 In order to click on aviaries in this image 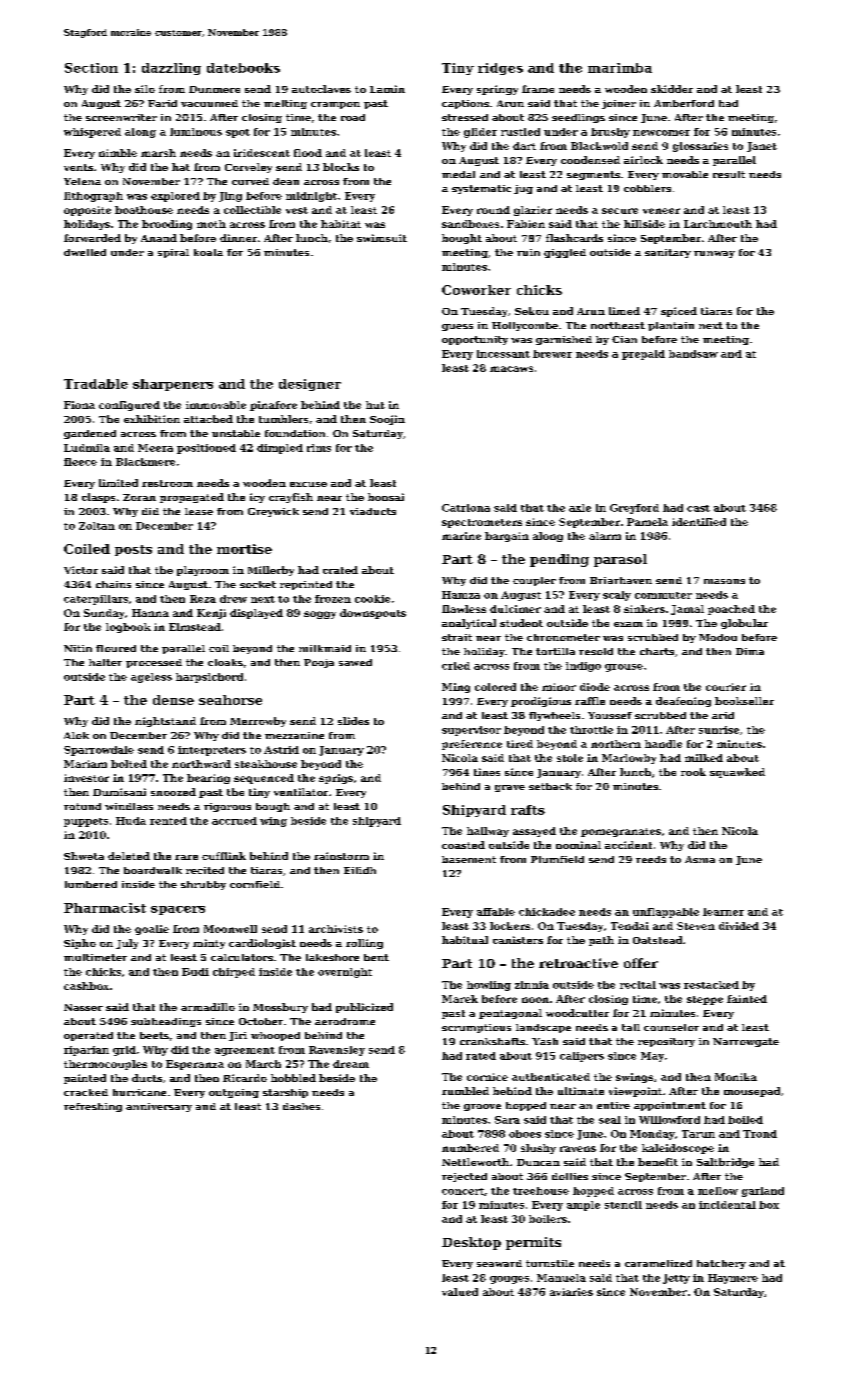, I will do `click(571, 1292)`.
